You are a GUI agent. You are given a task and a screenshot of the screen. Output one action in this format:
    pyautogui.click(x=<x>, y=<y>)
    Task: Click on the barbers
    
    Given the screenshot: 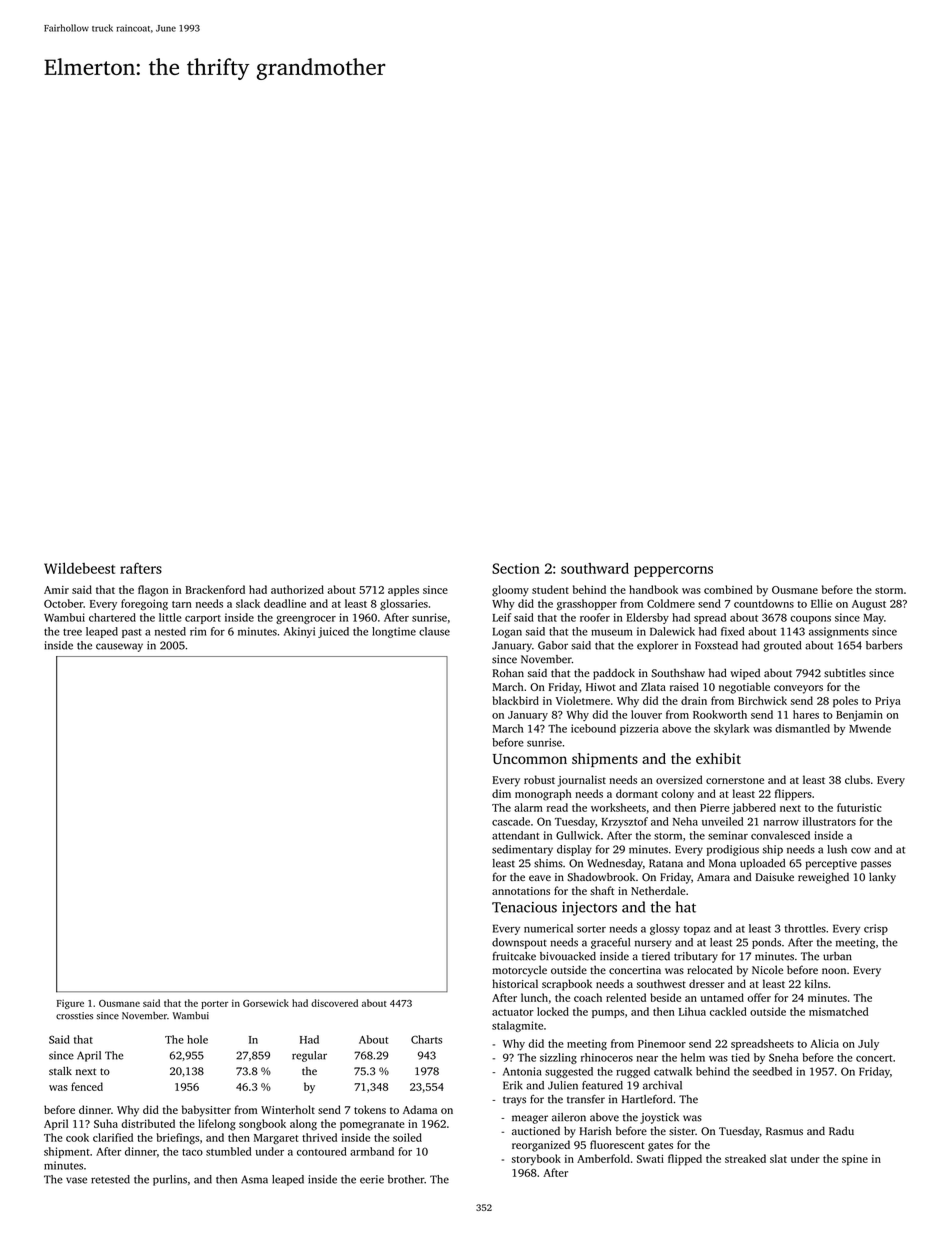 What is the action you would take?
    pyautogui.click(x=884, y=645)
